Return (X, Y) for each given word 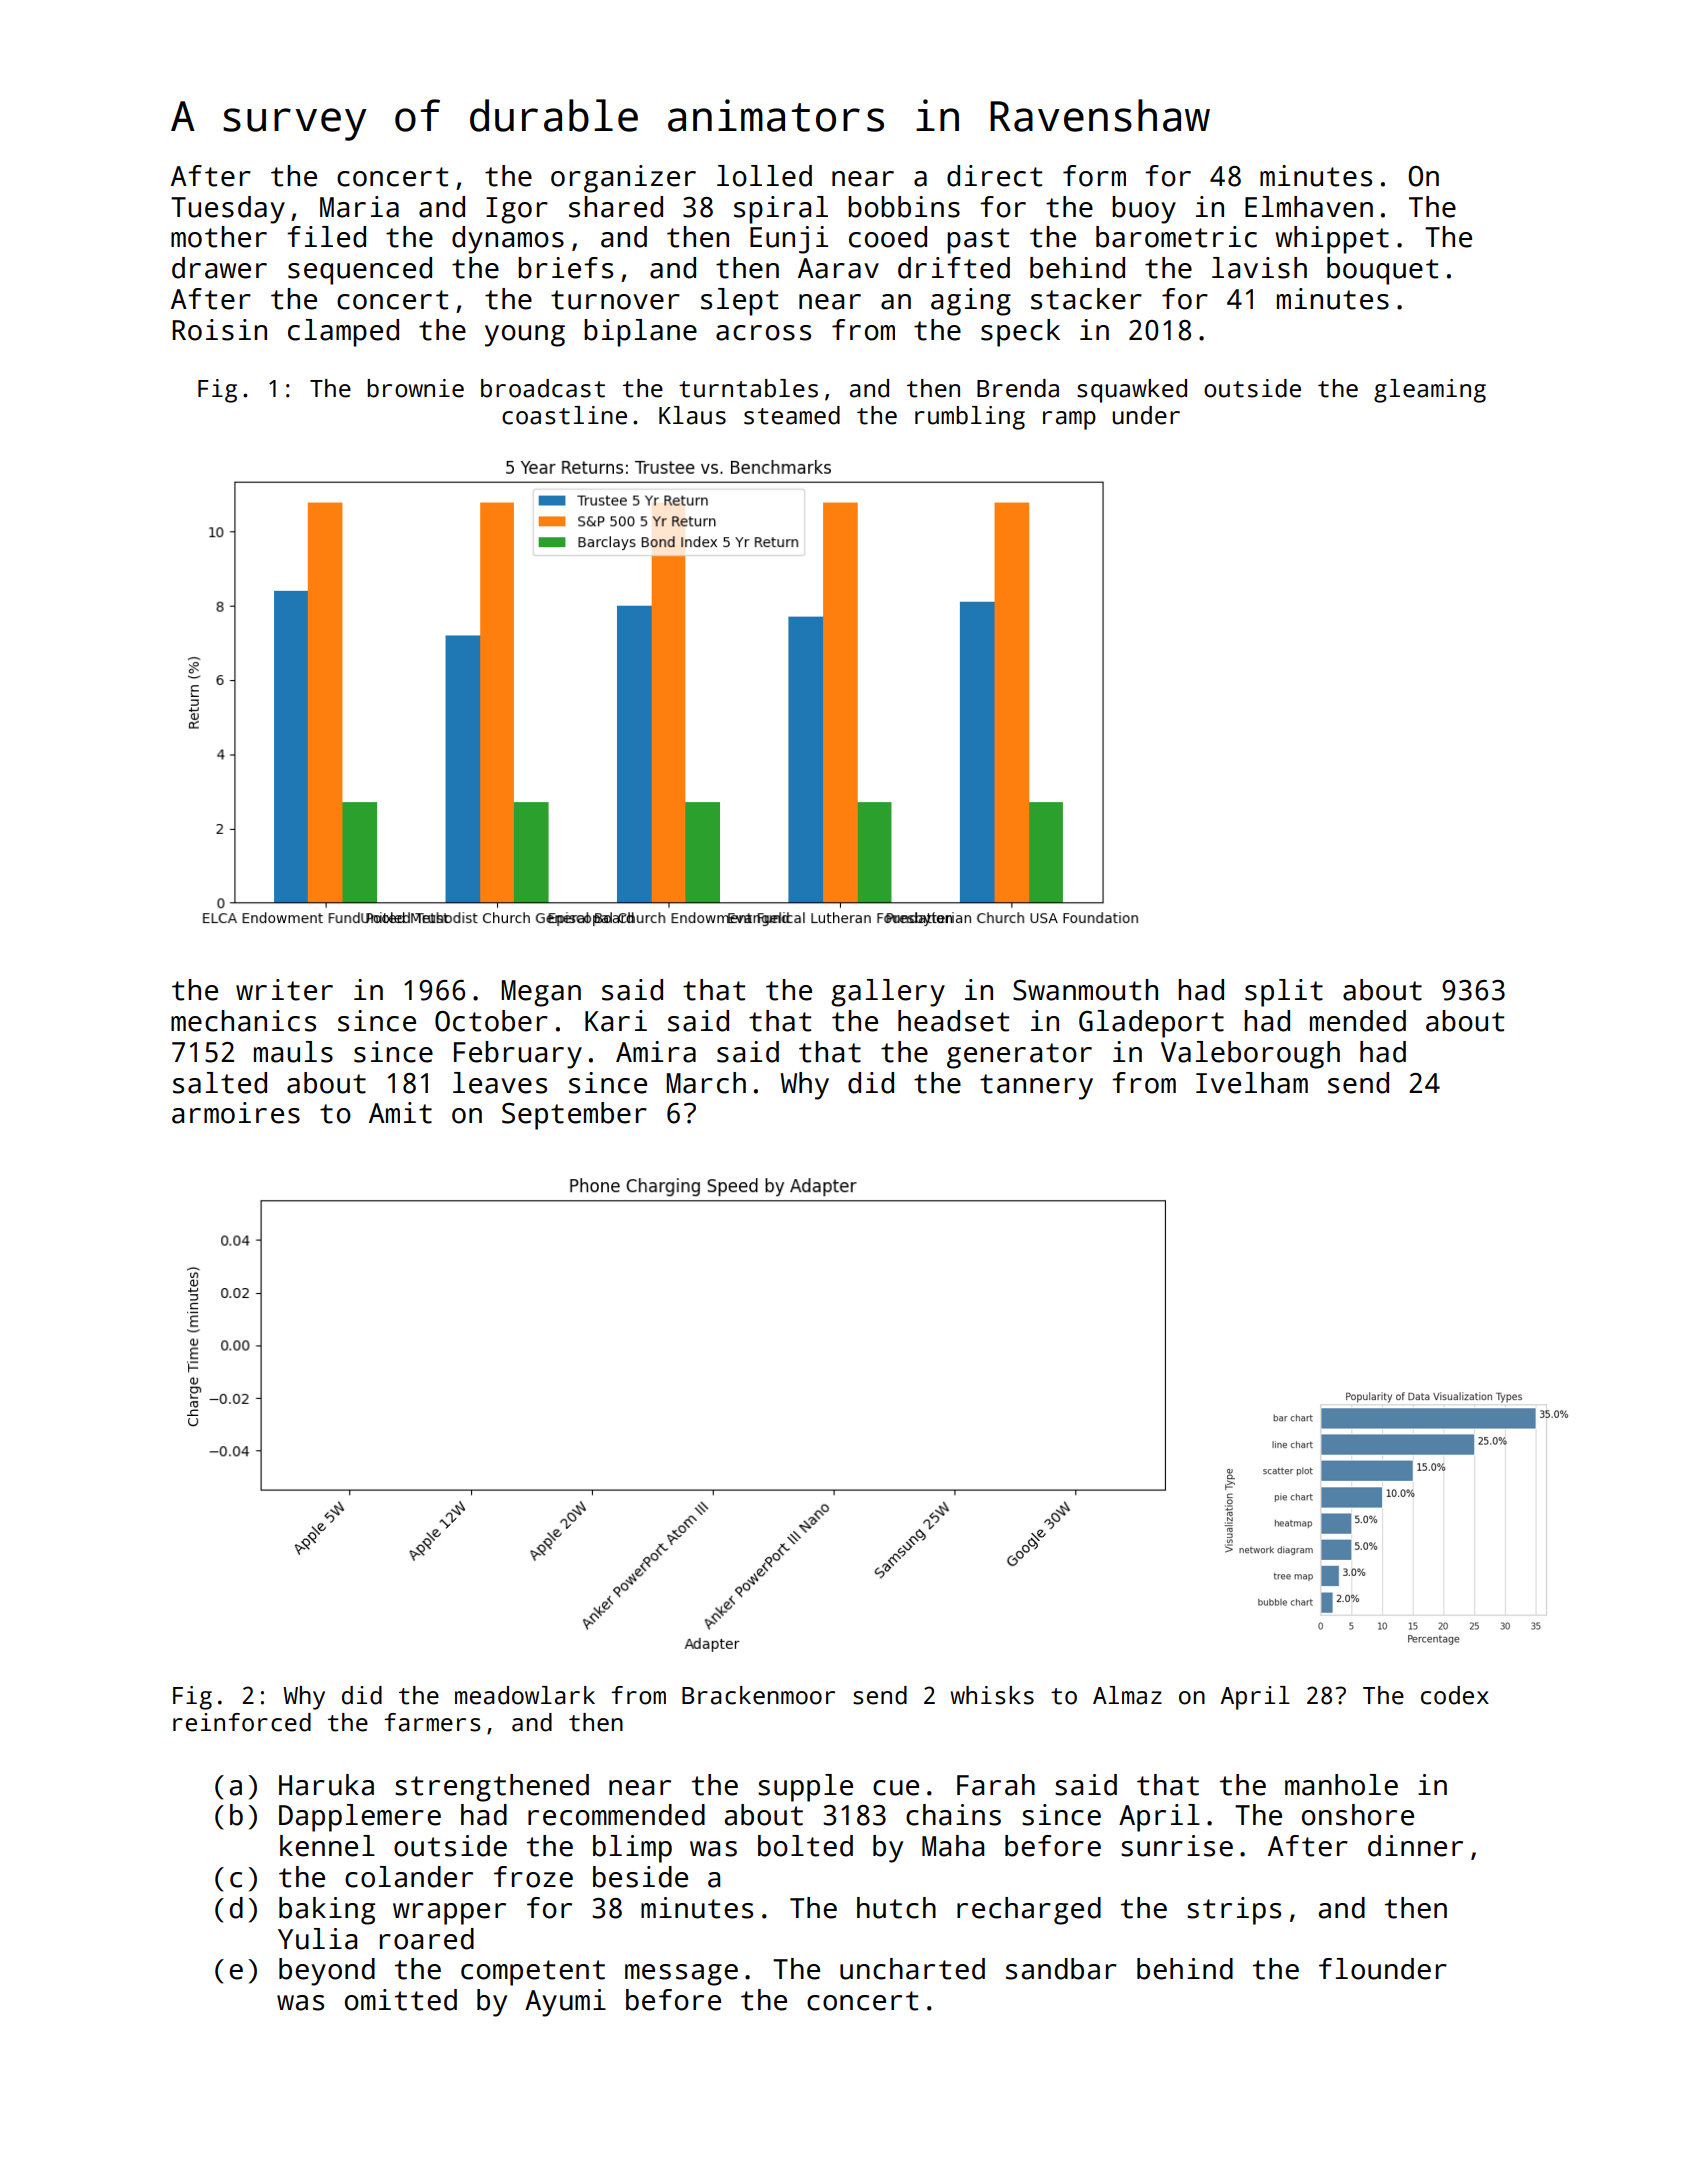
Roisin (219, 330)
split (1284, 993)
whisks (992, 1695)
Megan (541, 993)
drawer (219, 268)
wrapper (449, 1914)
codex (1455, 1695)
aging (971, 302)
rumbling (970, 418)
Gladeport (1151, 1024)
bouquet (1382, 271)
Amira (656, 1052)
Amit (400, 1113)
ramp (1069, 420)
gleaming (1430, 391)
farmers (432, 1722)
